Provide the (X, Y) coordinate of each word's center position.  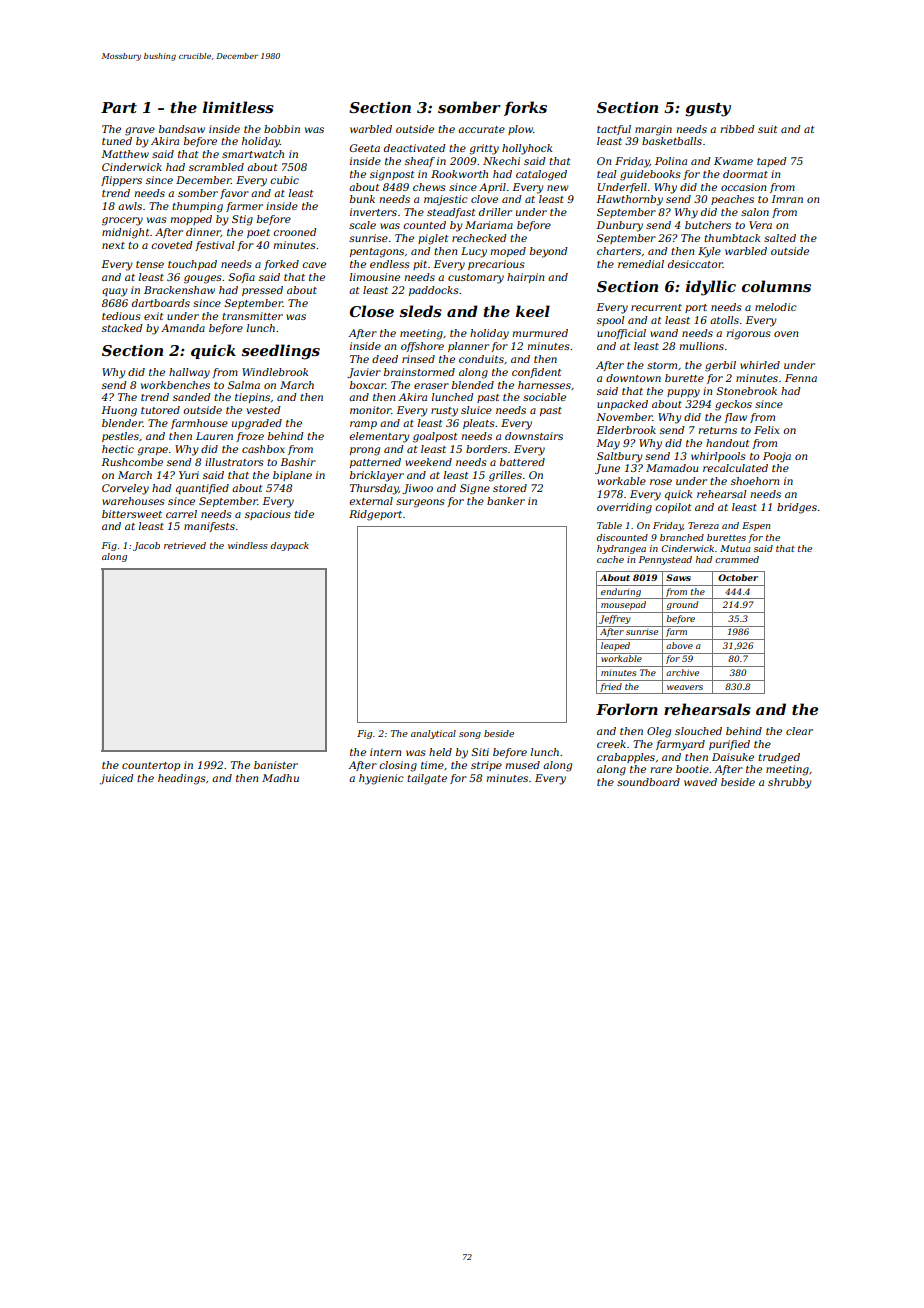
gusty (708, 110)
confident (537, 373)
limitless (238, 107)
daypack (290, 546)
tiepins (252, 398)
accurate (481, 129)
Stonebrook (746, 391)
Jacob (146, 546)
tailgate (427, 779)
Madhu (280, 778)
